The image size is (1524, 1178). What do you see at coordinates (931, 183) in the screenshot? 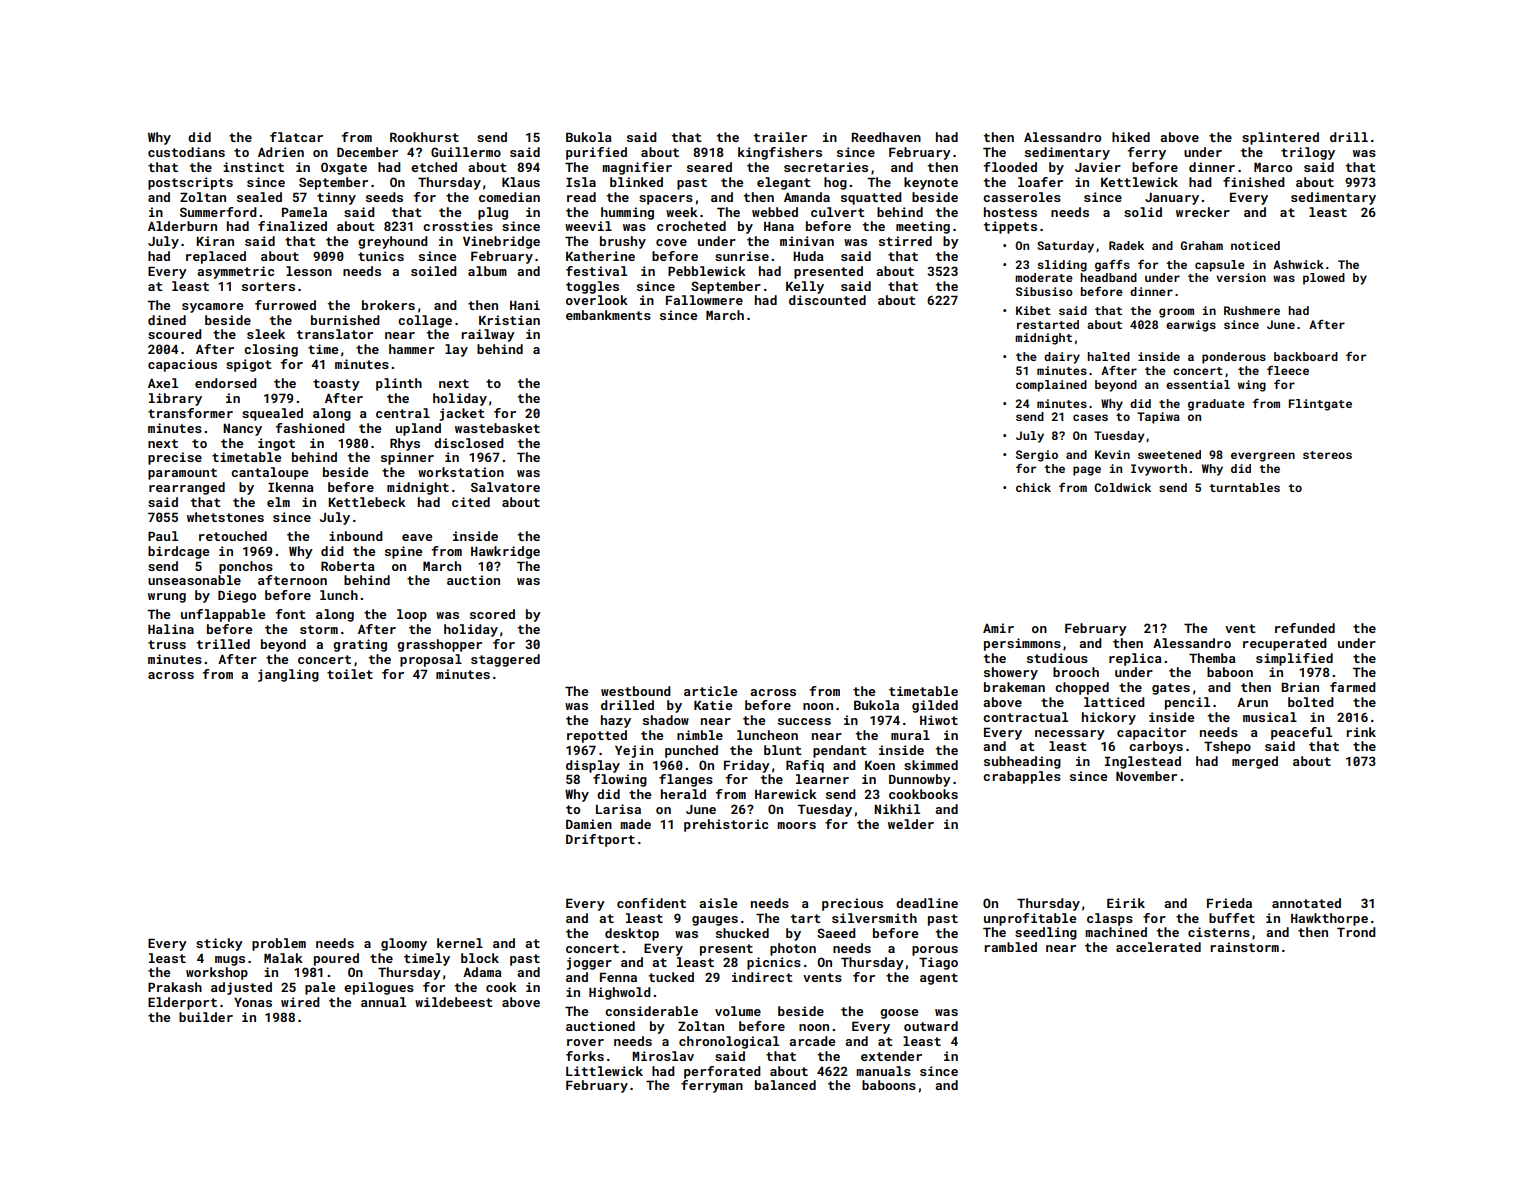
I see `keynote` at bounding box center [931, 183].
